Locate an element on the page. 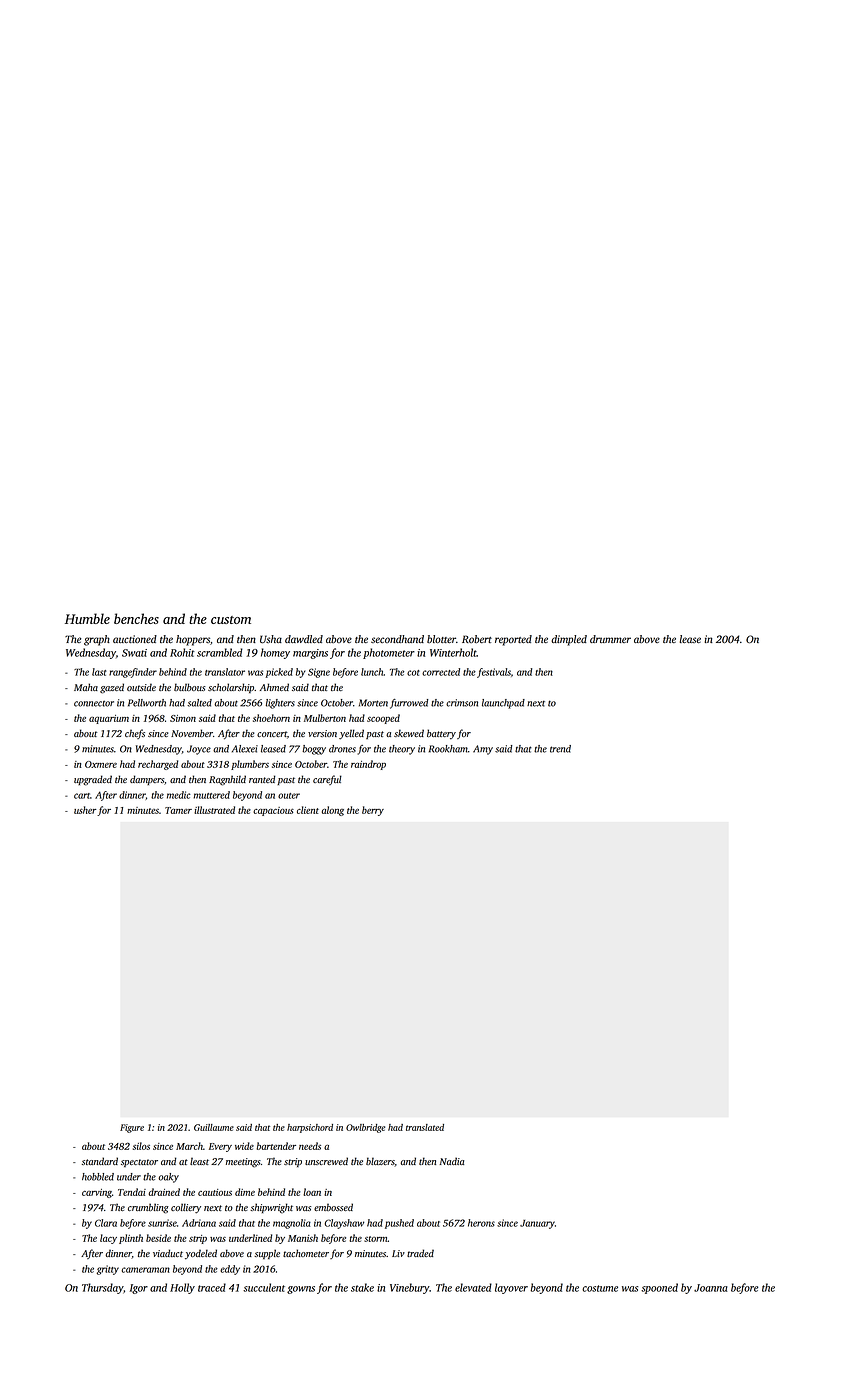 This page has height=1400, width=849. translated is located at coordinates (425, 1127).
